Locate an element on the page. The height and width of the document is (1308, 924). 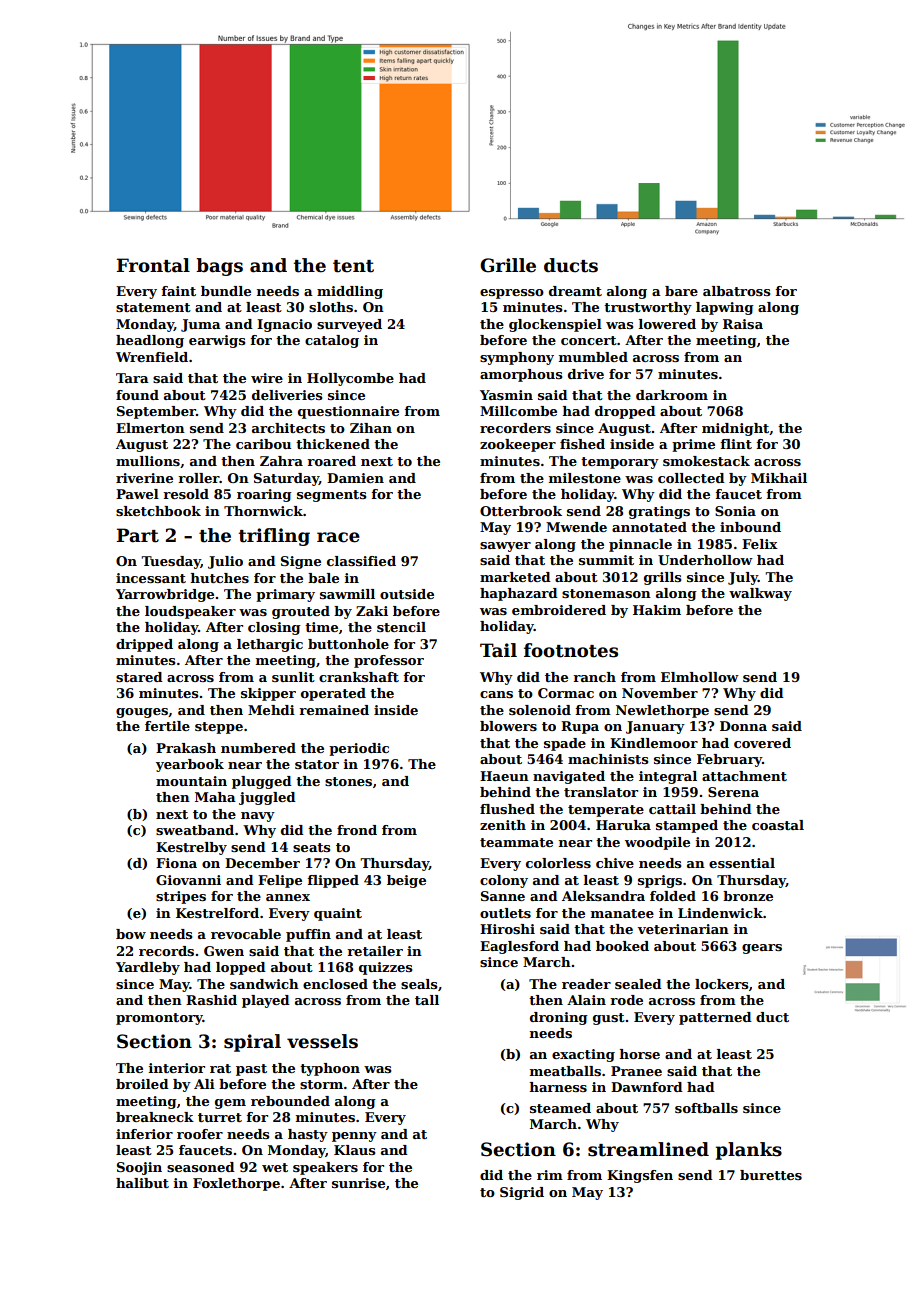
catalog is located at coordinates (332, 341).
